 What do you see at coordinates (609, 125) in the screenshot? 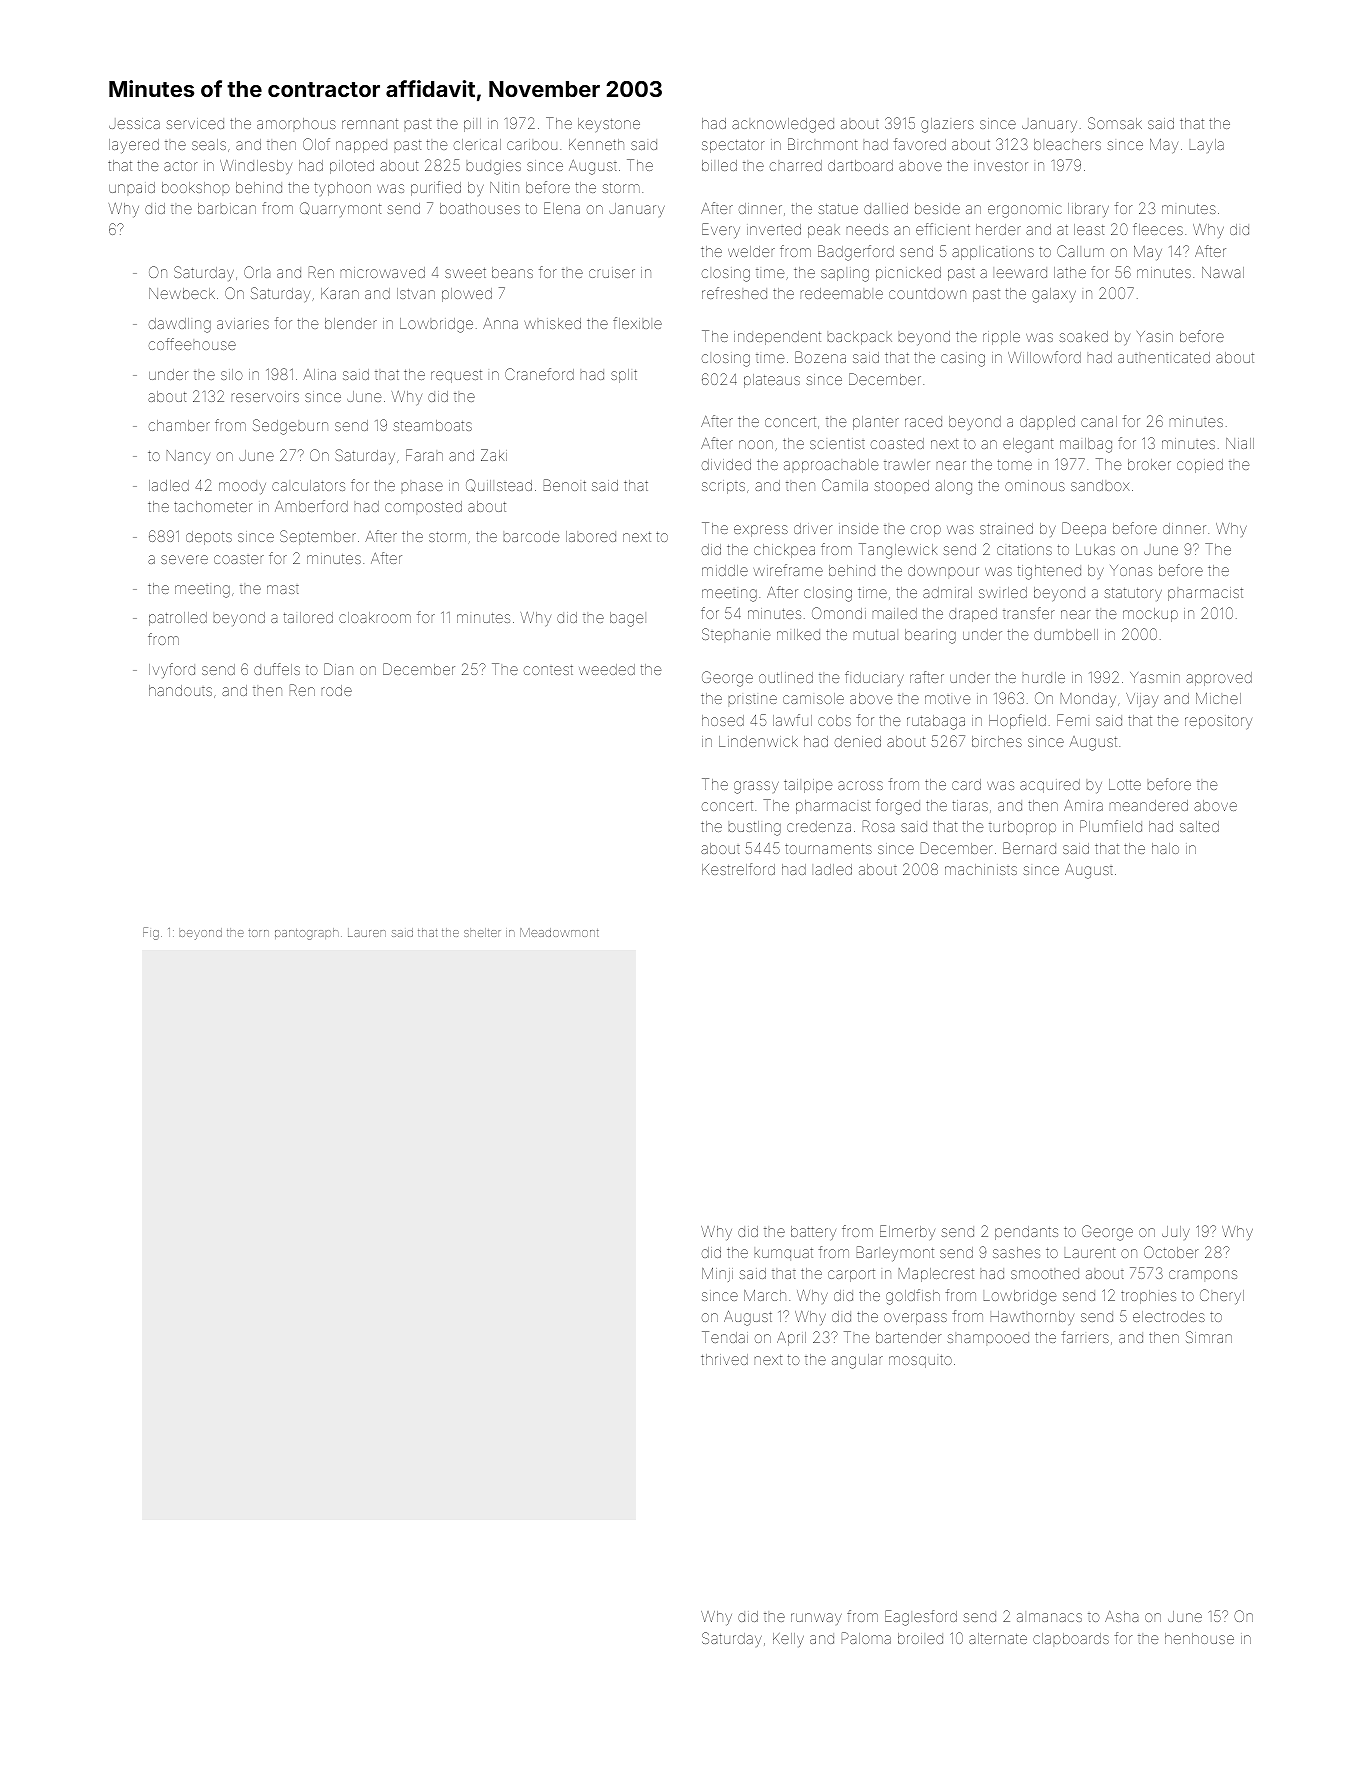
I see `keystone` at bounding box center [609, 125].
